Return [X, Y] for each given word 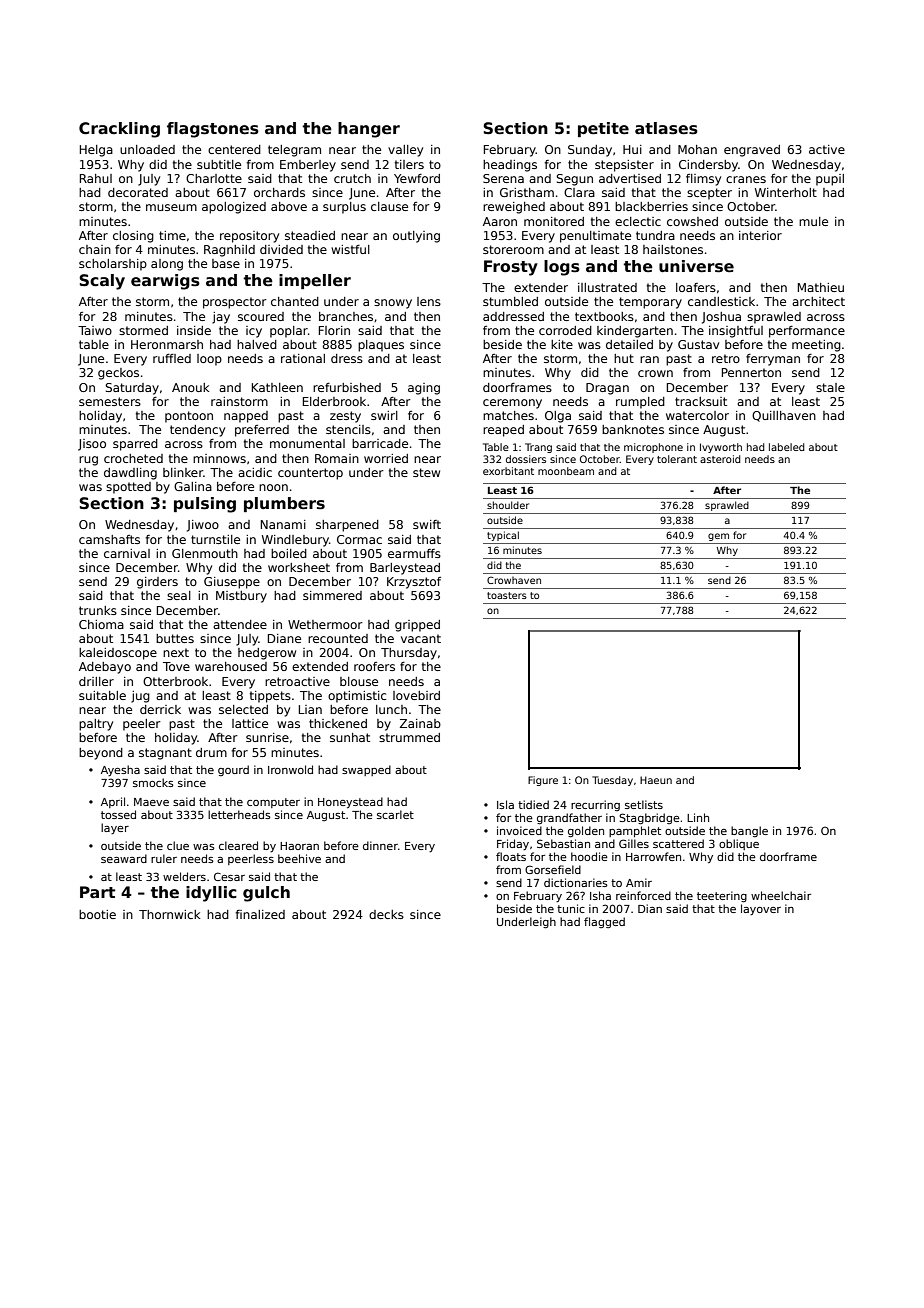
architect [818, 301]
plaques [381, 346]
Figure [543, 781]
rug [88, 461]
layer [115, 828]
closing [133, 237]
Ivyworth [721, 448]
